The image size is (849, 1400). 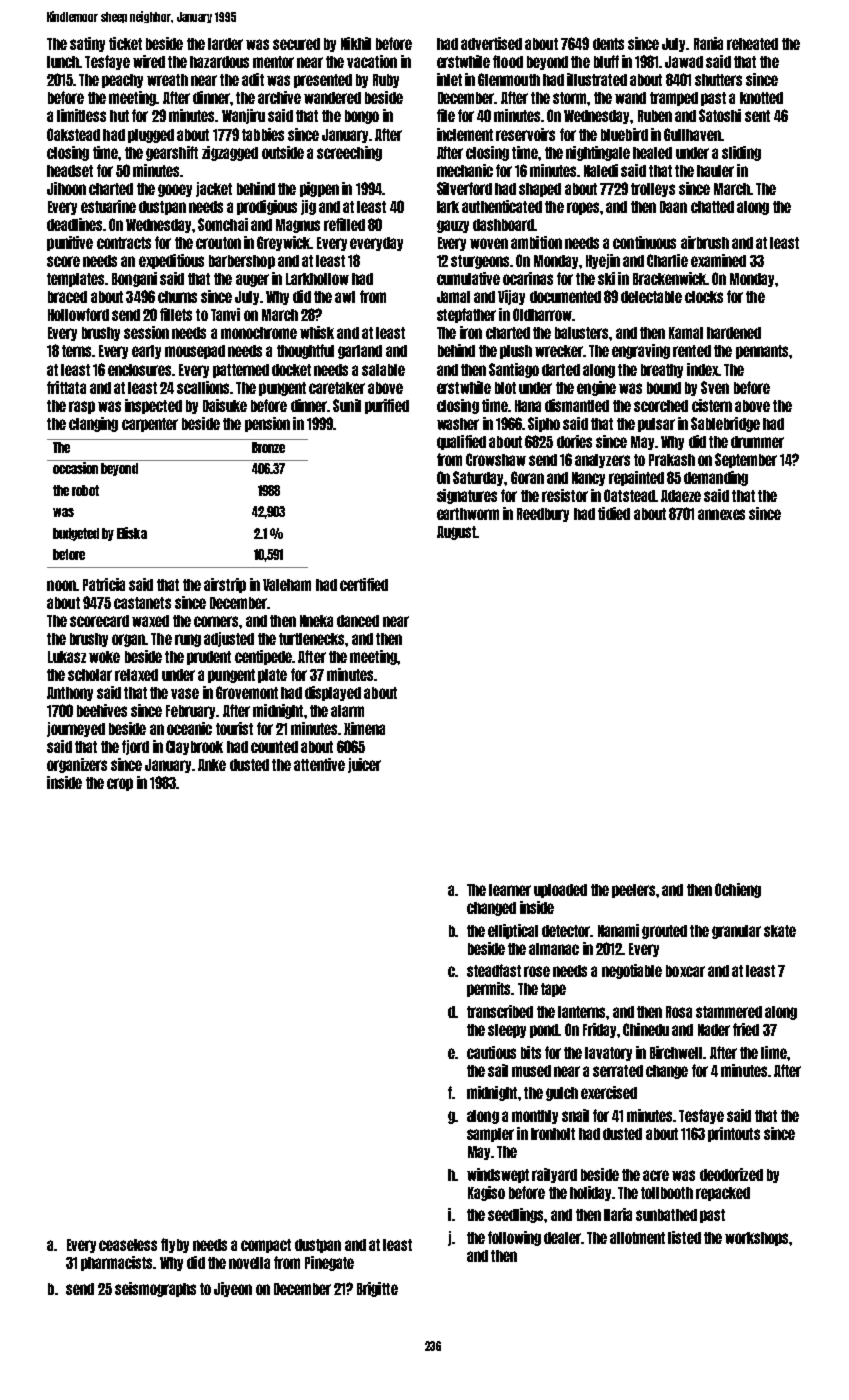 What do you see at coordinates (364, 728) in the image?
I see `Ximena` at bounding box center [364, 728].
